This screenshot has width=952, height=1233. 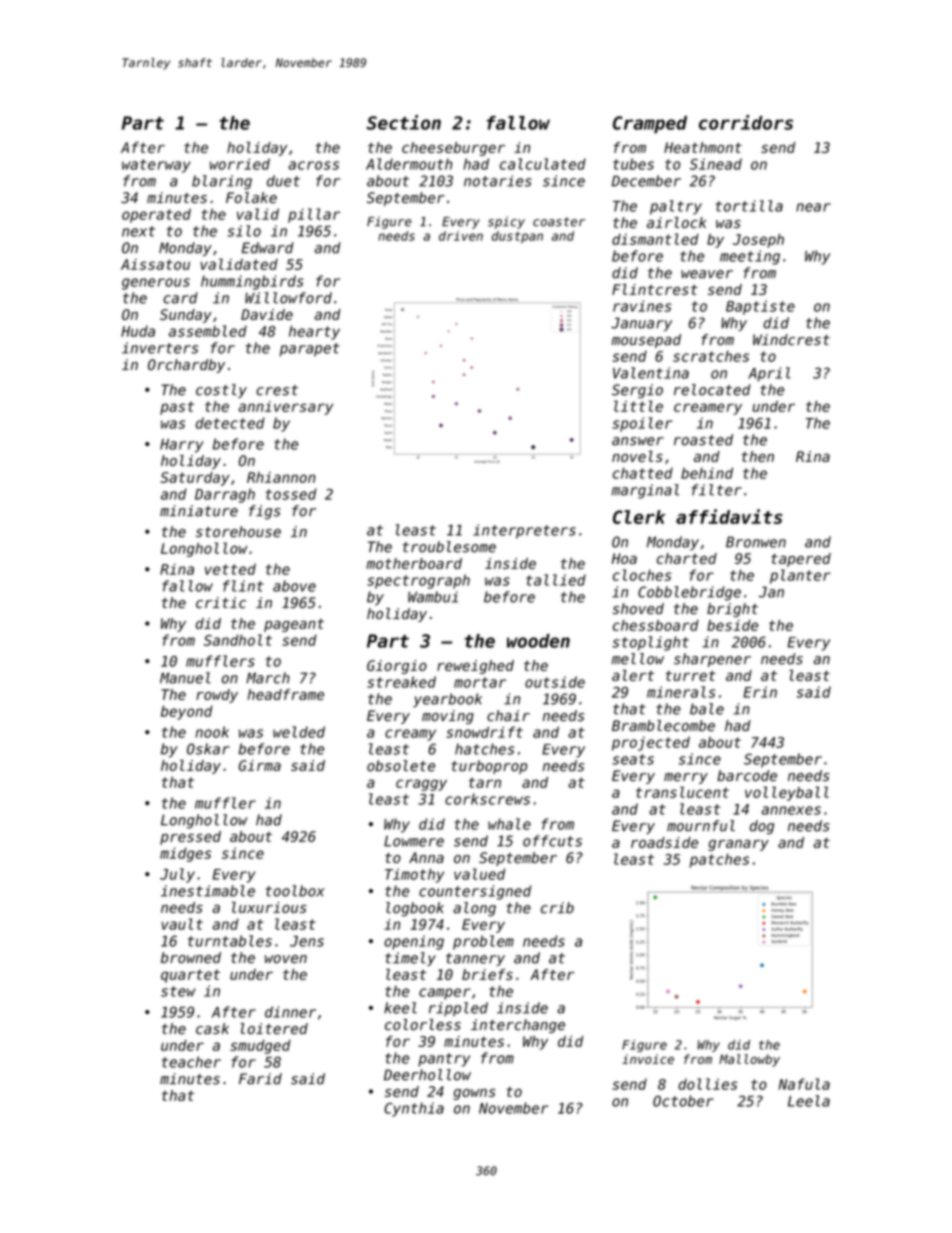 What do you see at coordinates (474, 1094) in the screenshot?
I see `gowns` at bounding box center [474, 1094].
